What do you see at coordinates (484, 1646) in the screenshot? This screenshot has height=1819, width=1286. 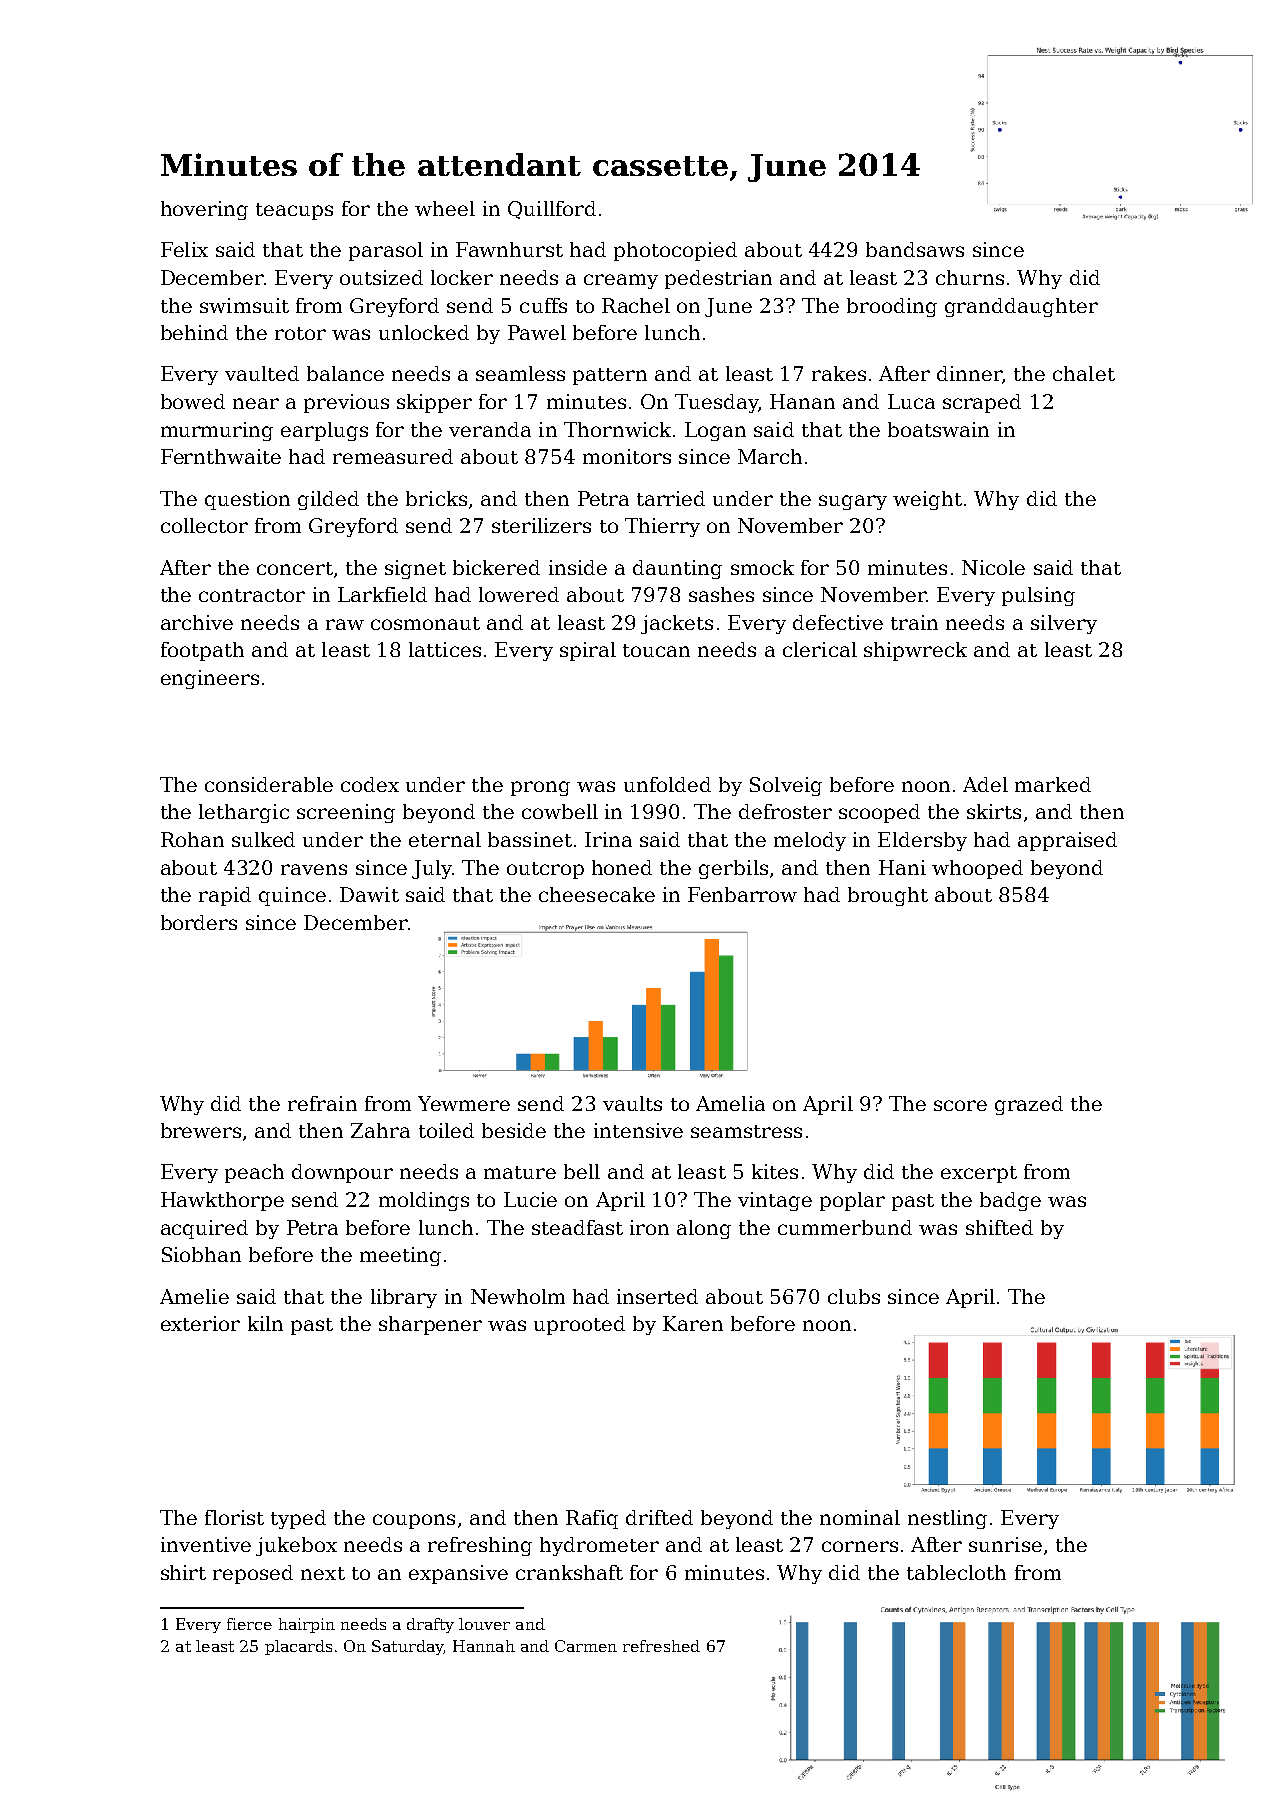 I see `Hannah` at bounding box center [484, 1646].
